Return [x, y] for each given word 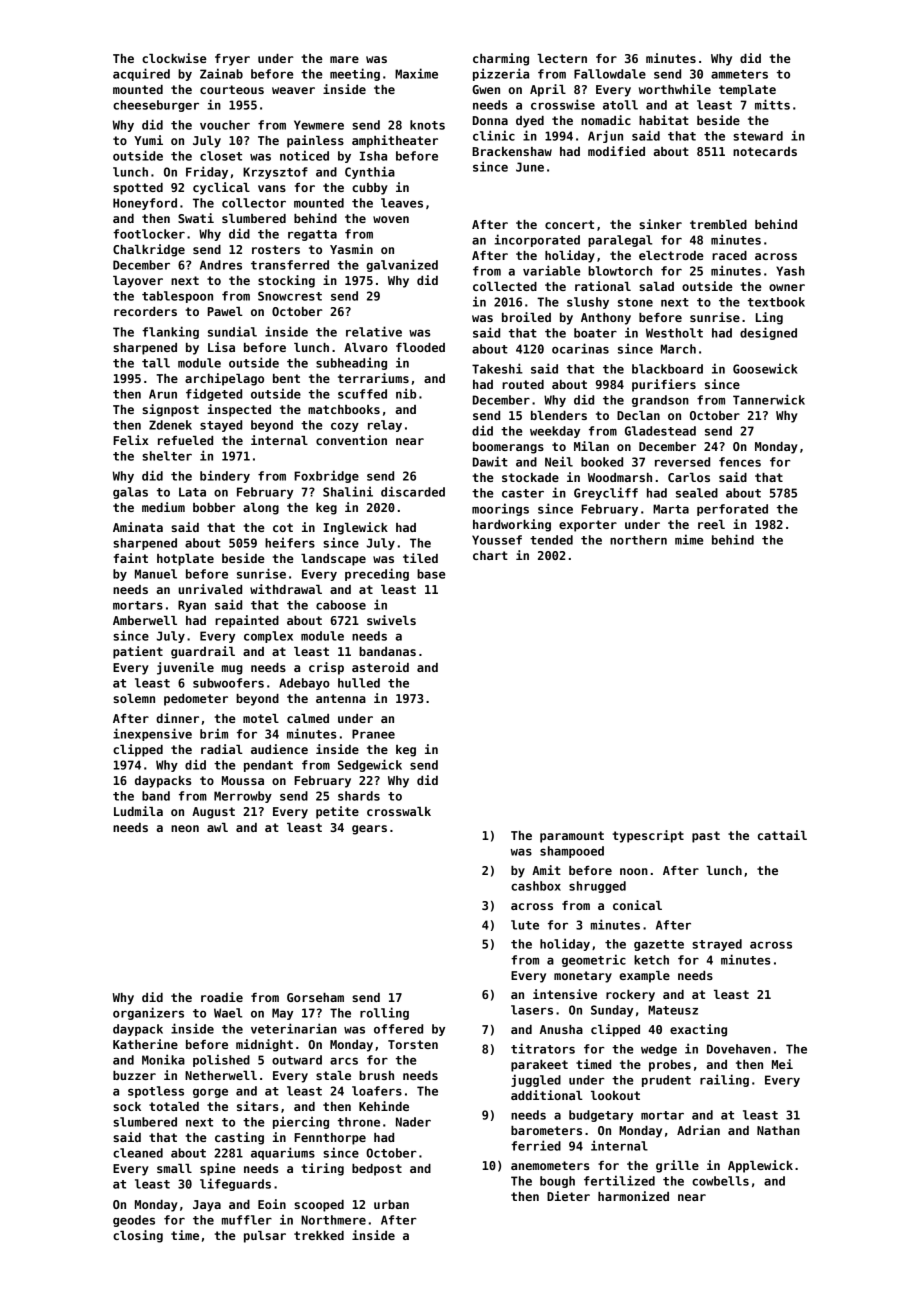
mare [344, 59]
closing [138, 1236]
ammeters [739, 74]
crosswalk [399, 811]
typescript [648, 836]
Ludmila [138, 811]
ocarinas [580, 348]
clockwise [174, 58]
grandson [660, 401]
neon [185, 828]
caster [523, 493]
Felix [131, 440]
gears [369, 830]
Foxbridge [326, 476]
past [706, 837]
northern [638, 540]
